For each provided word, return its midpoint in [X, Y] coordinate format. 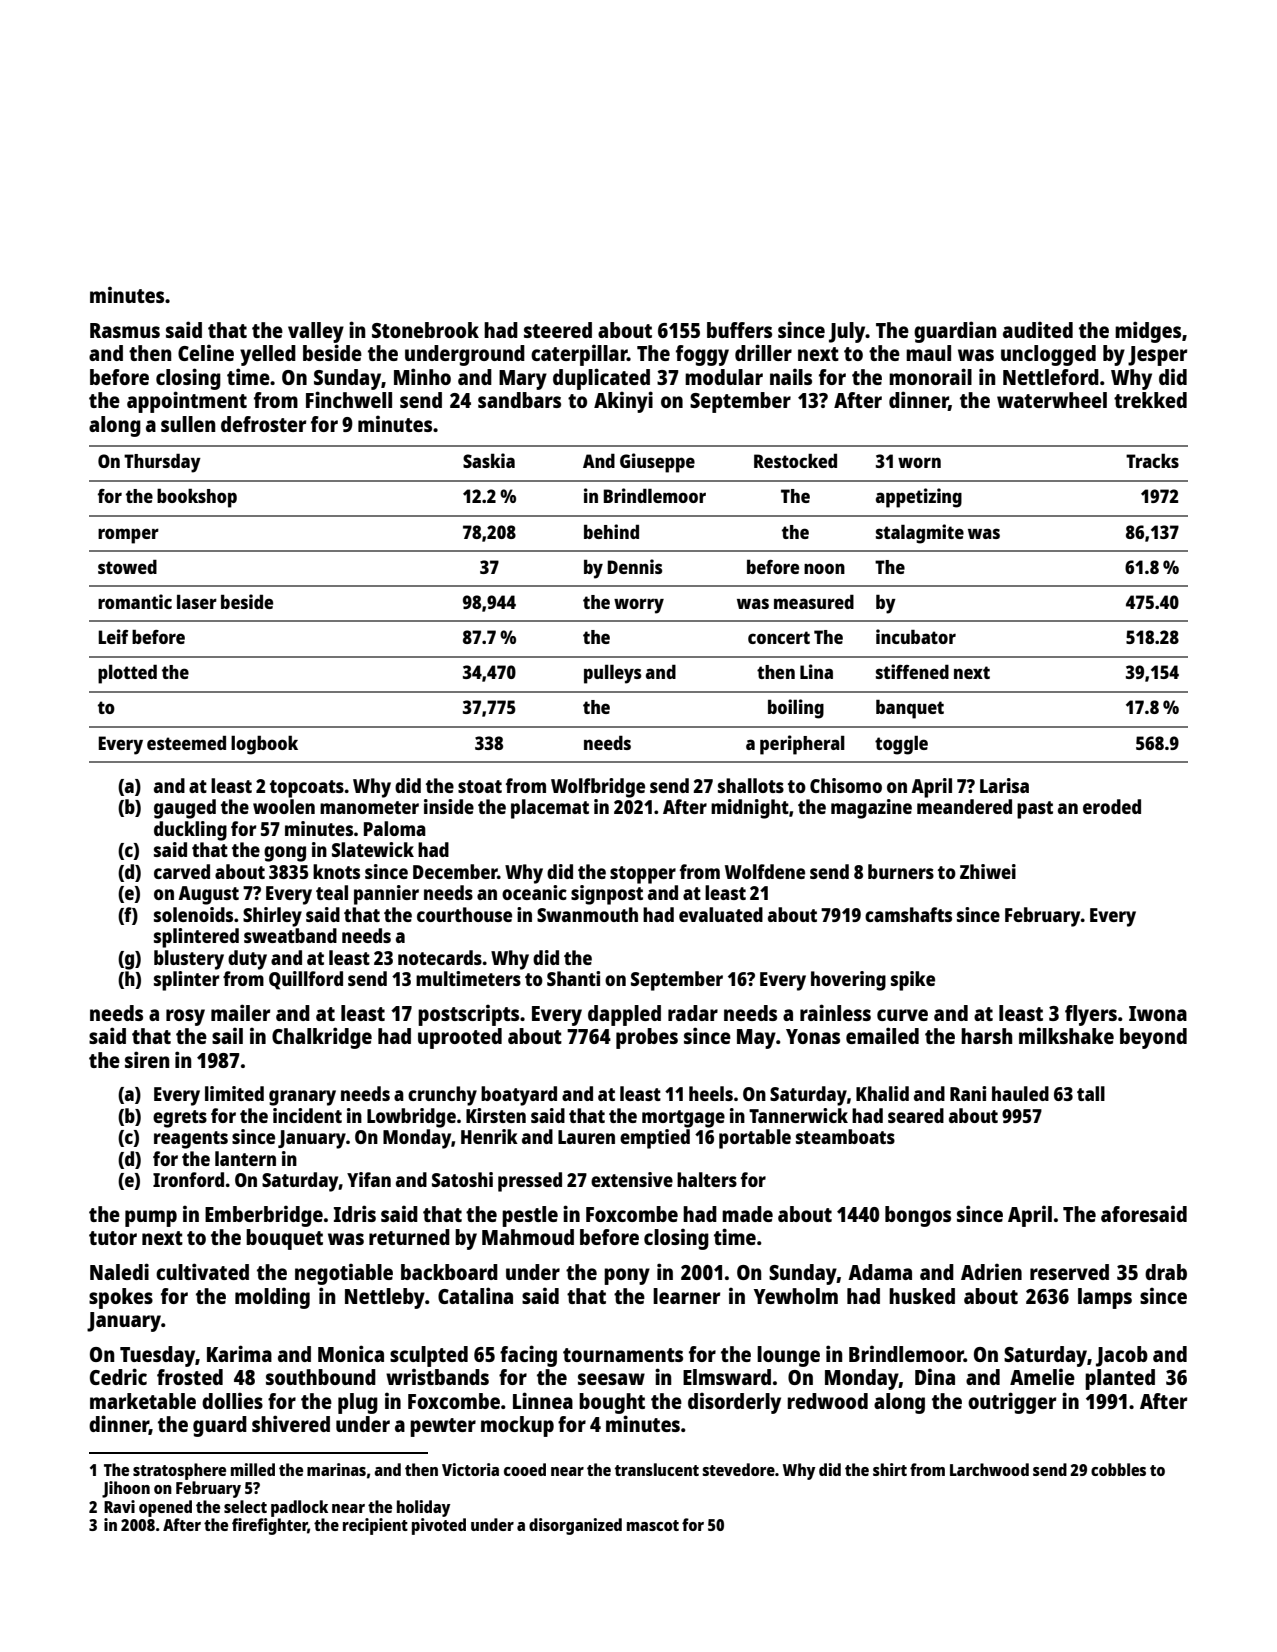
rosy [185, 1017]
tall [1091, 1093]
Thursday [162, 463]
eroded [1112, 806]
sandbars [519, 400]
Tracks [1152, 460]
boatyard [519, 1096]
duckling [190, 831]
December [455, 871]
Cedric [118, 1376]
